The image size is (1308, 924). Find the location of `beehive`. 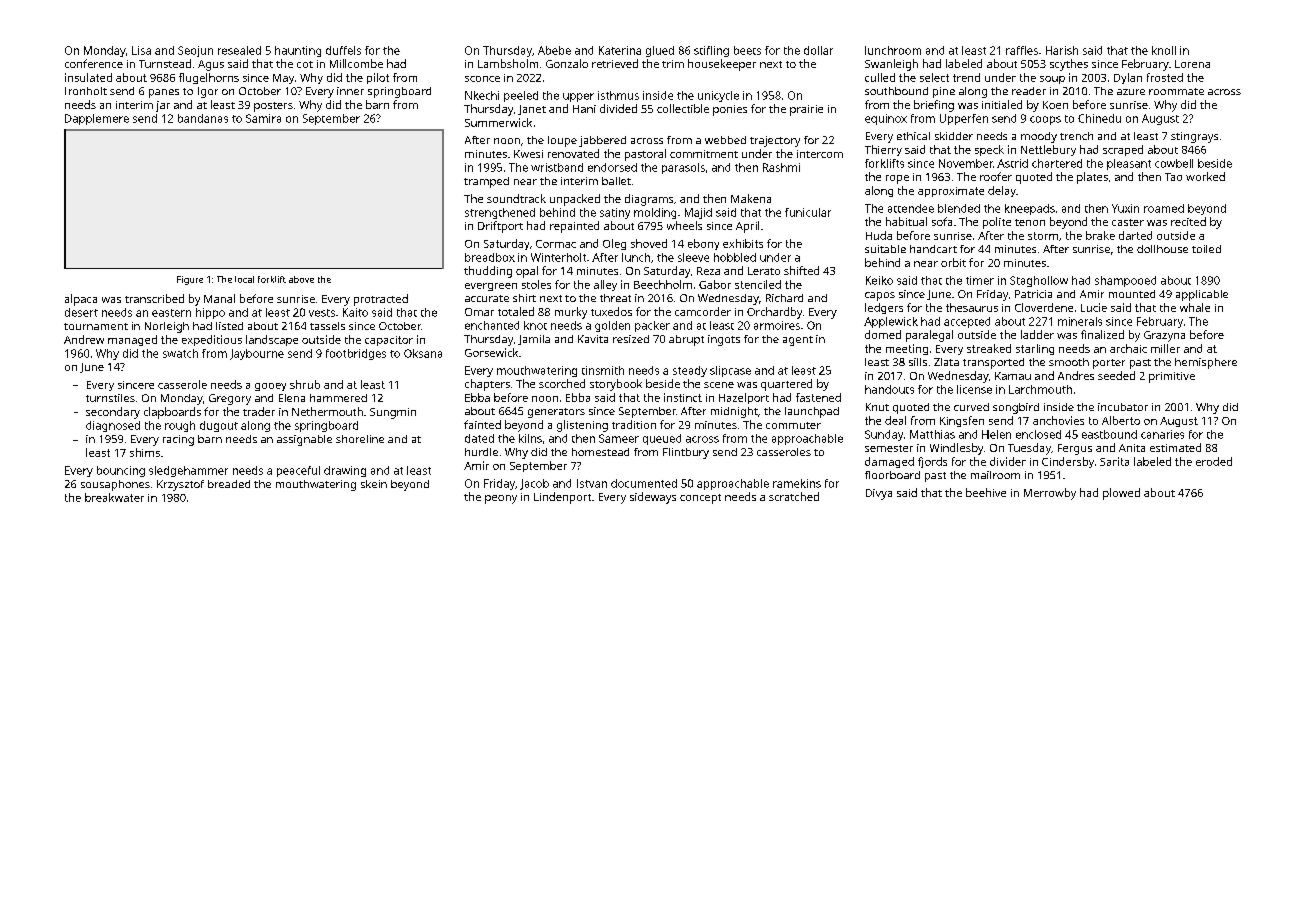

beehive is located at coordinates (986, 492).
